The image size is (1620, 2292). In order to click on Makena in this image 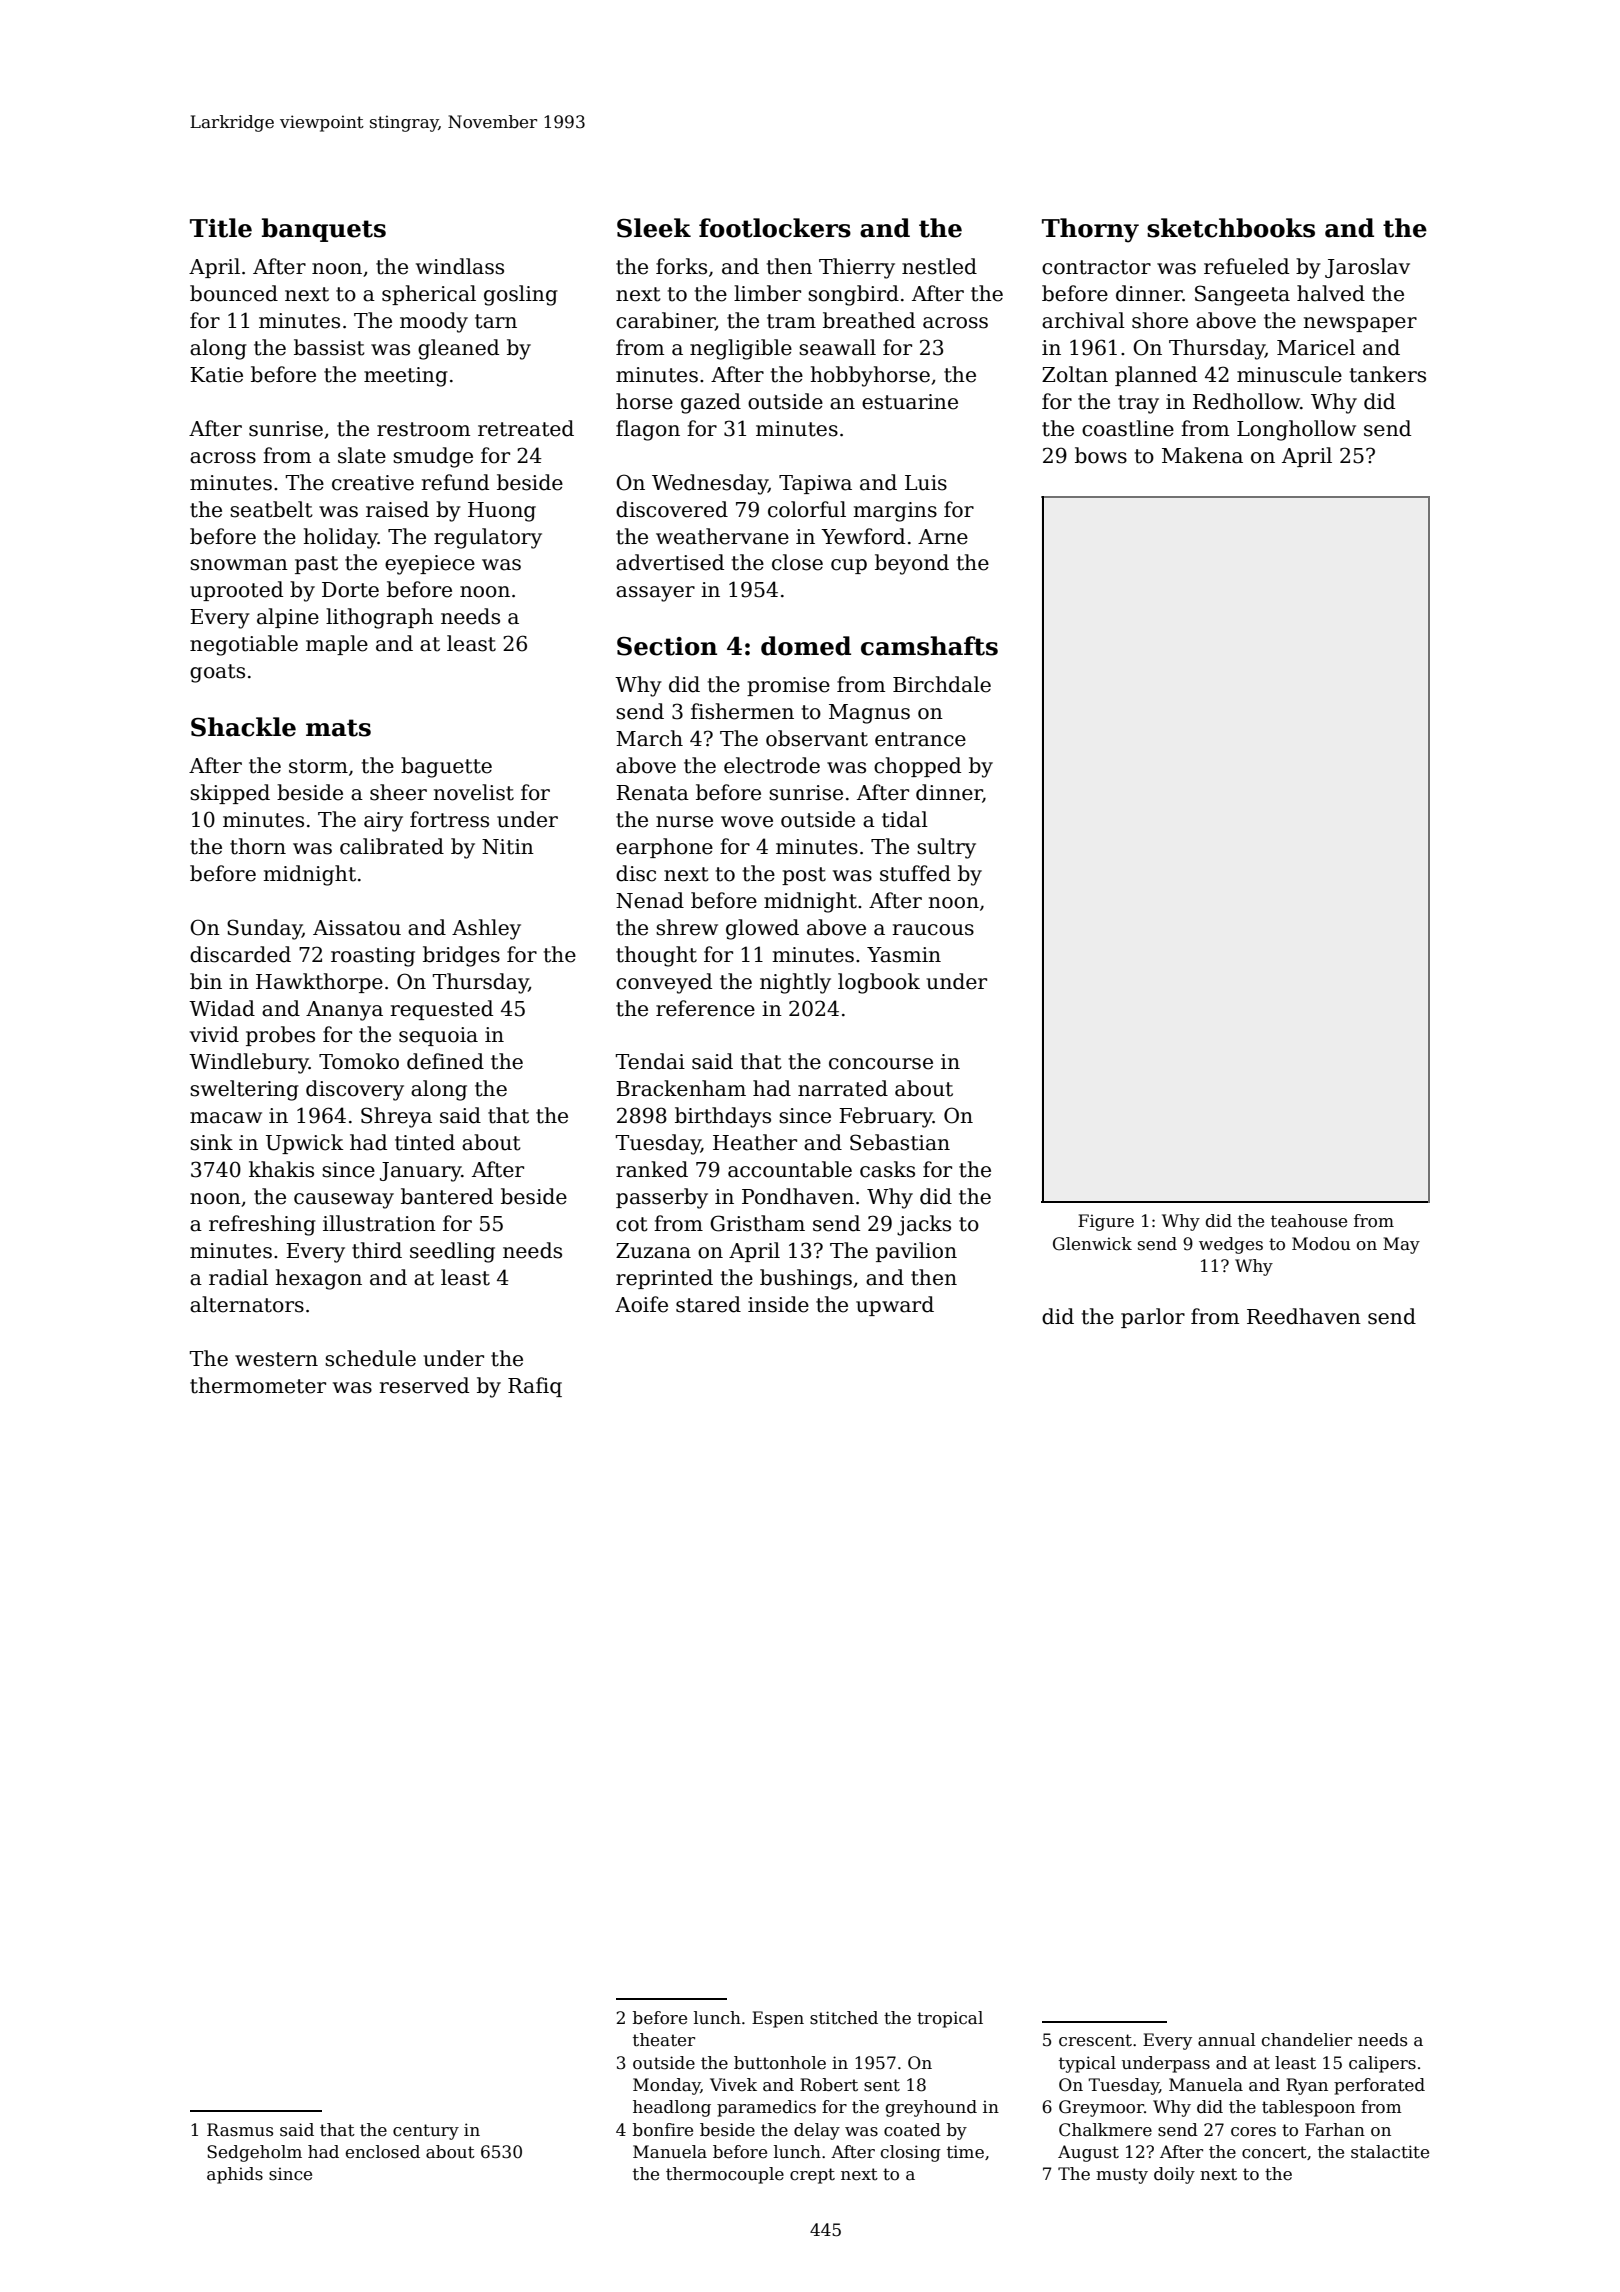, I will do `click(1202, 455)`.
